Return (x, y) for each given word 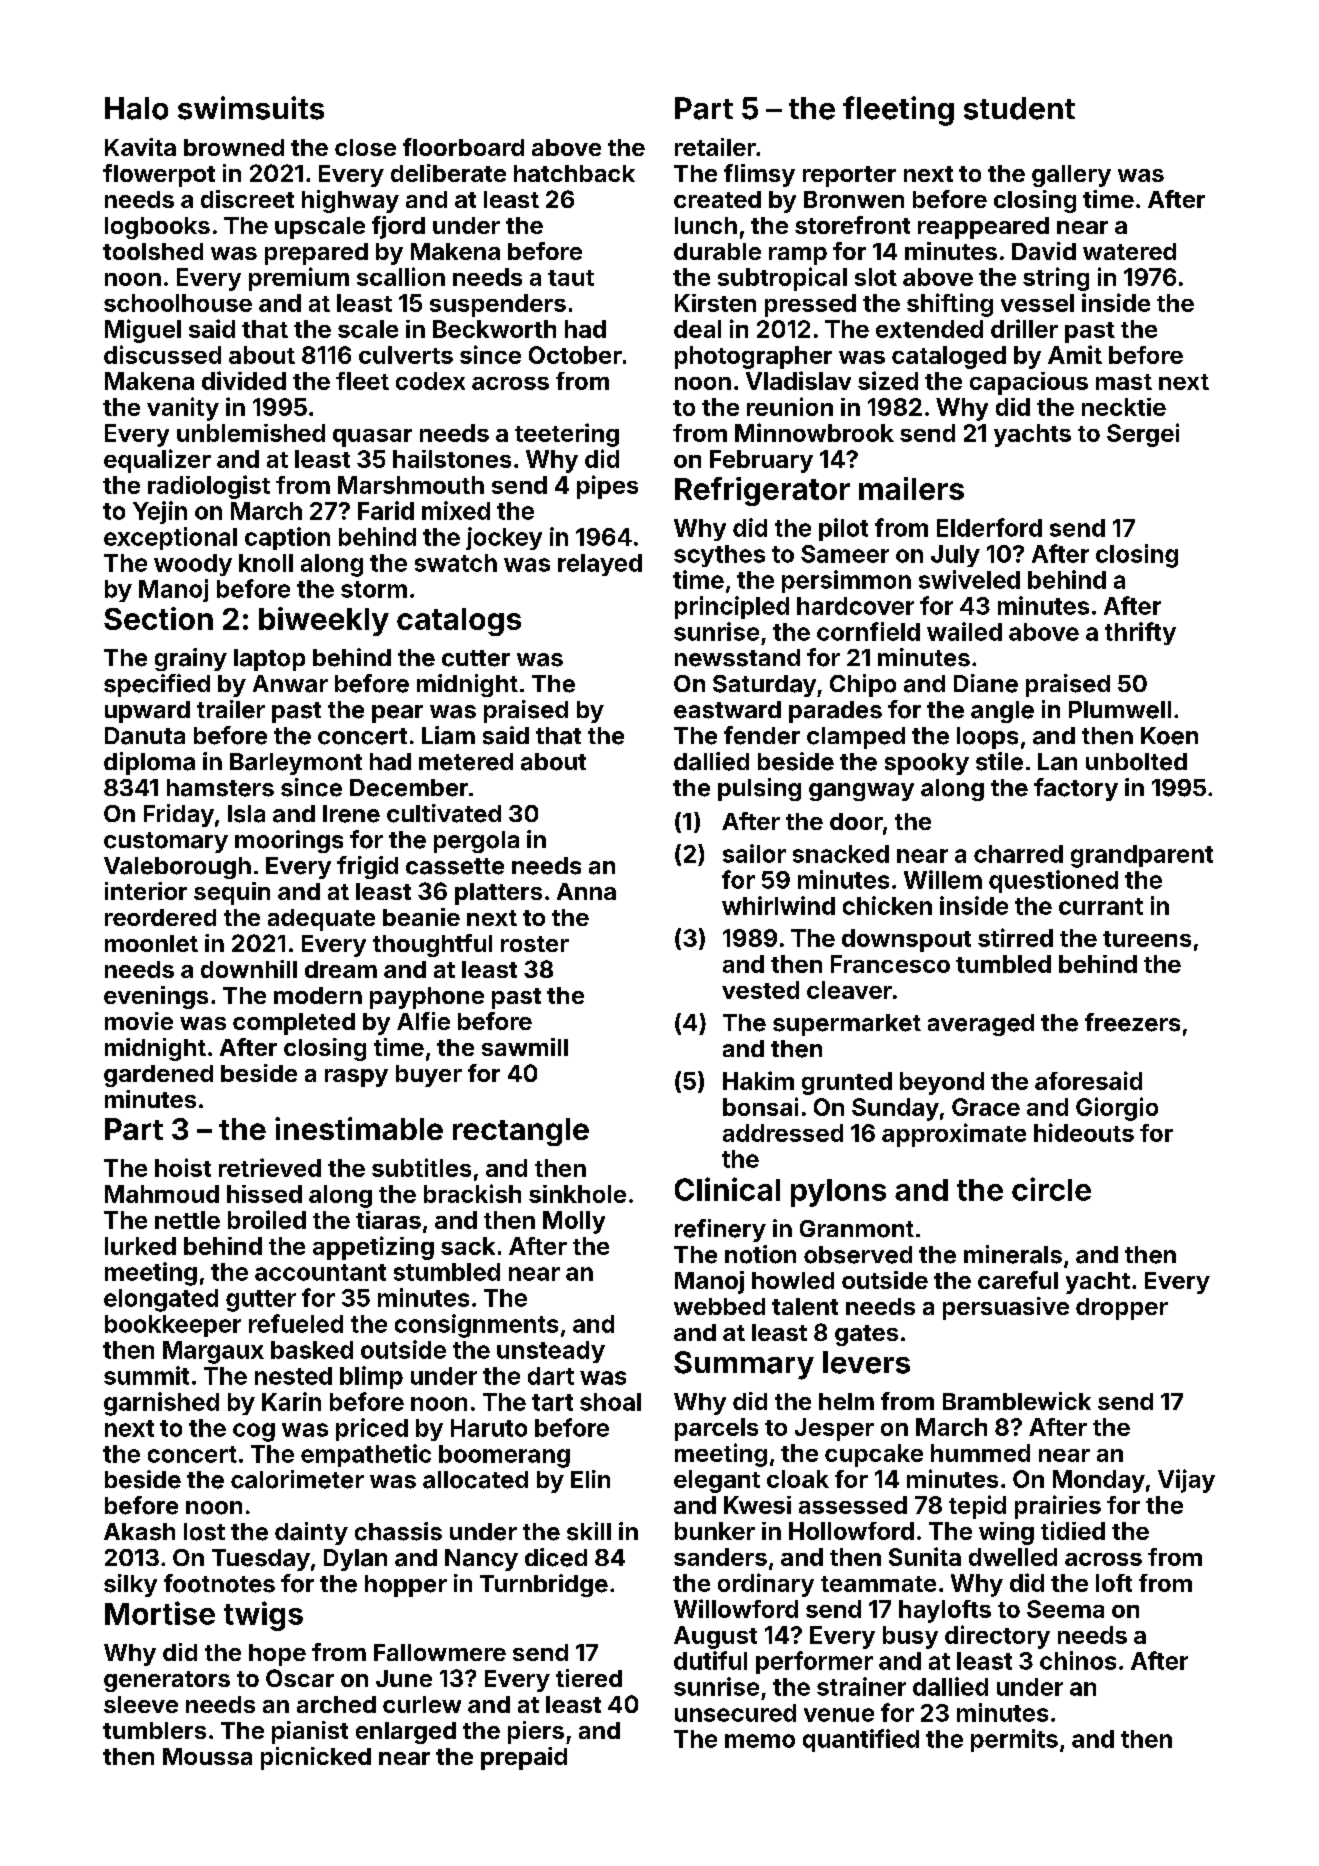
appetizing (373, 1248)
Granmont (857, 1229)
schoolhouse (178, 303)
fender (762, 735)
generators (167, 1681)
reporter (849, 176)
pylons (838, 1193)
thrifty (1140, 633)
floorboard (463, 147)
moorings (289, 841)
